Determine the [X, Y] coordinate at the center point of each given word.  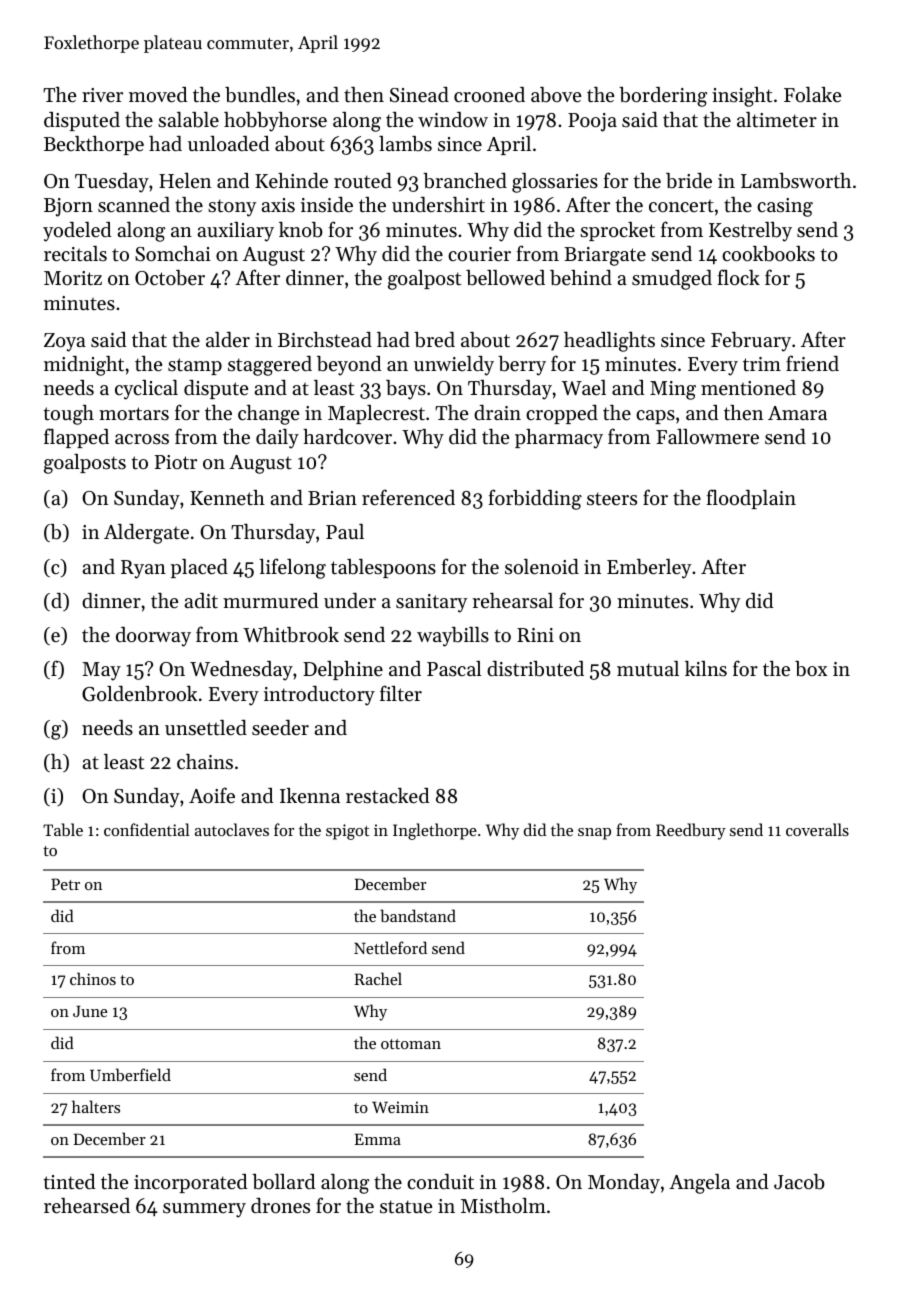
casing [785, 207]
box [811, 669]
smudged [672, 280]
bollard [283, 1182]
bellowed [505, 278]
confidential [147, 829]
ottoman [411, 1044]
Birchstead [325, 340]
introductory [319, 696]
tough [68, 415]
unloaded [228, 144]
